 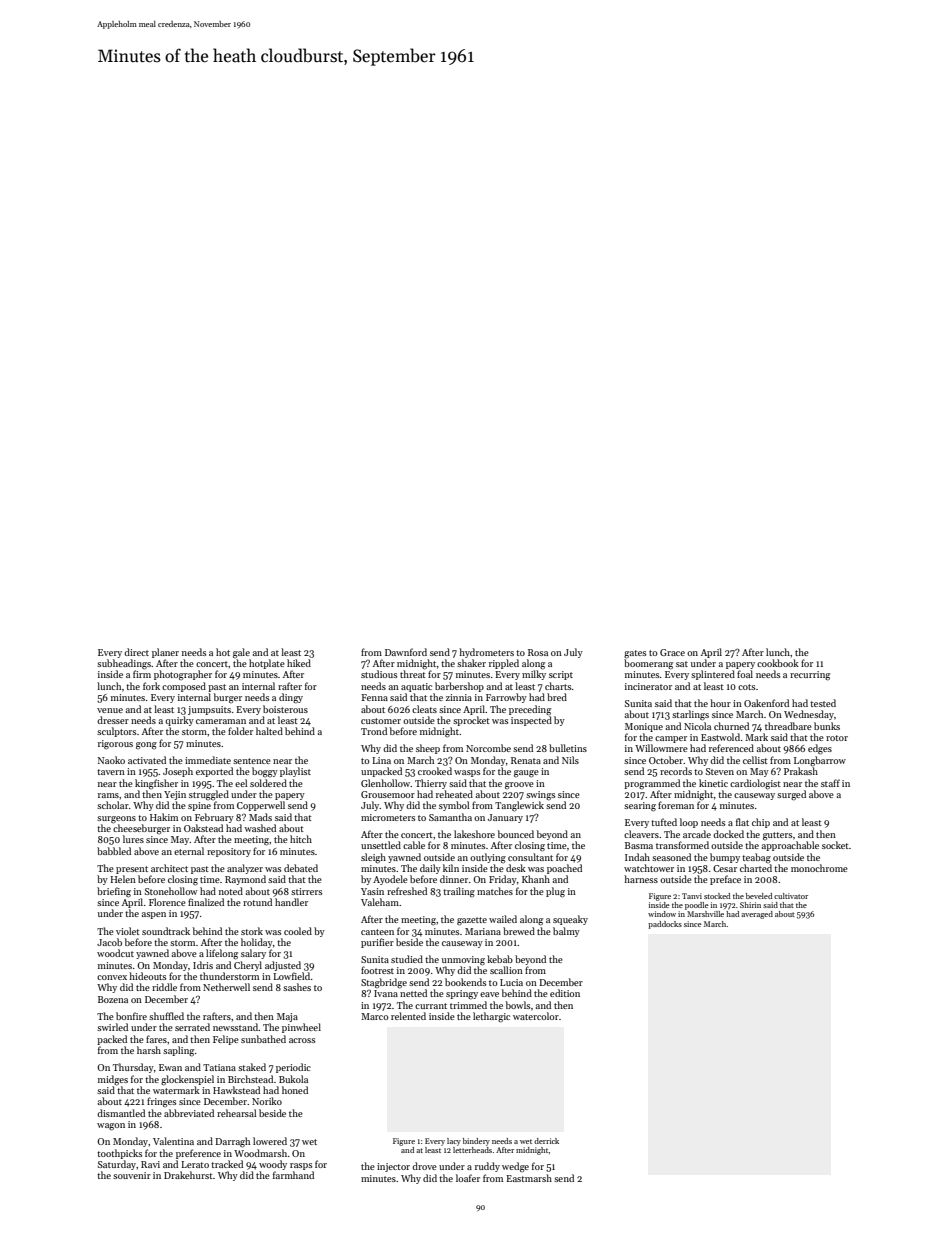 What do you see at coordinates (676, 805) in the page?
I see `foreman` at bounding box center [676, 805].
